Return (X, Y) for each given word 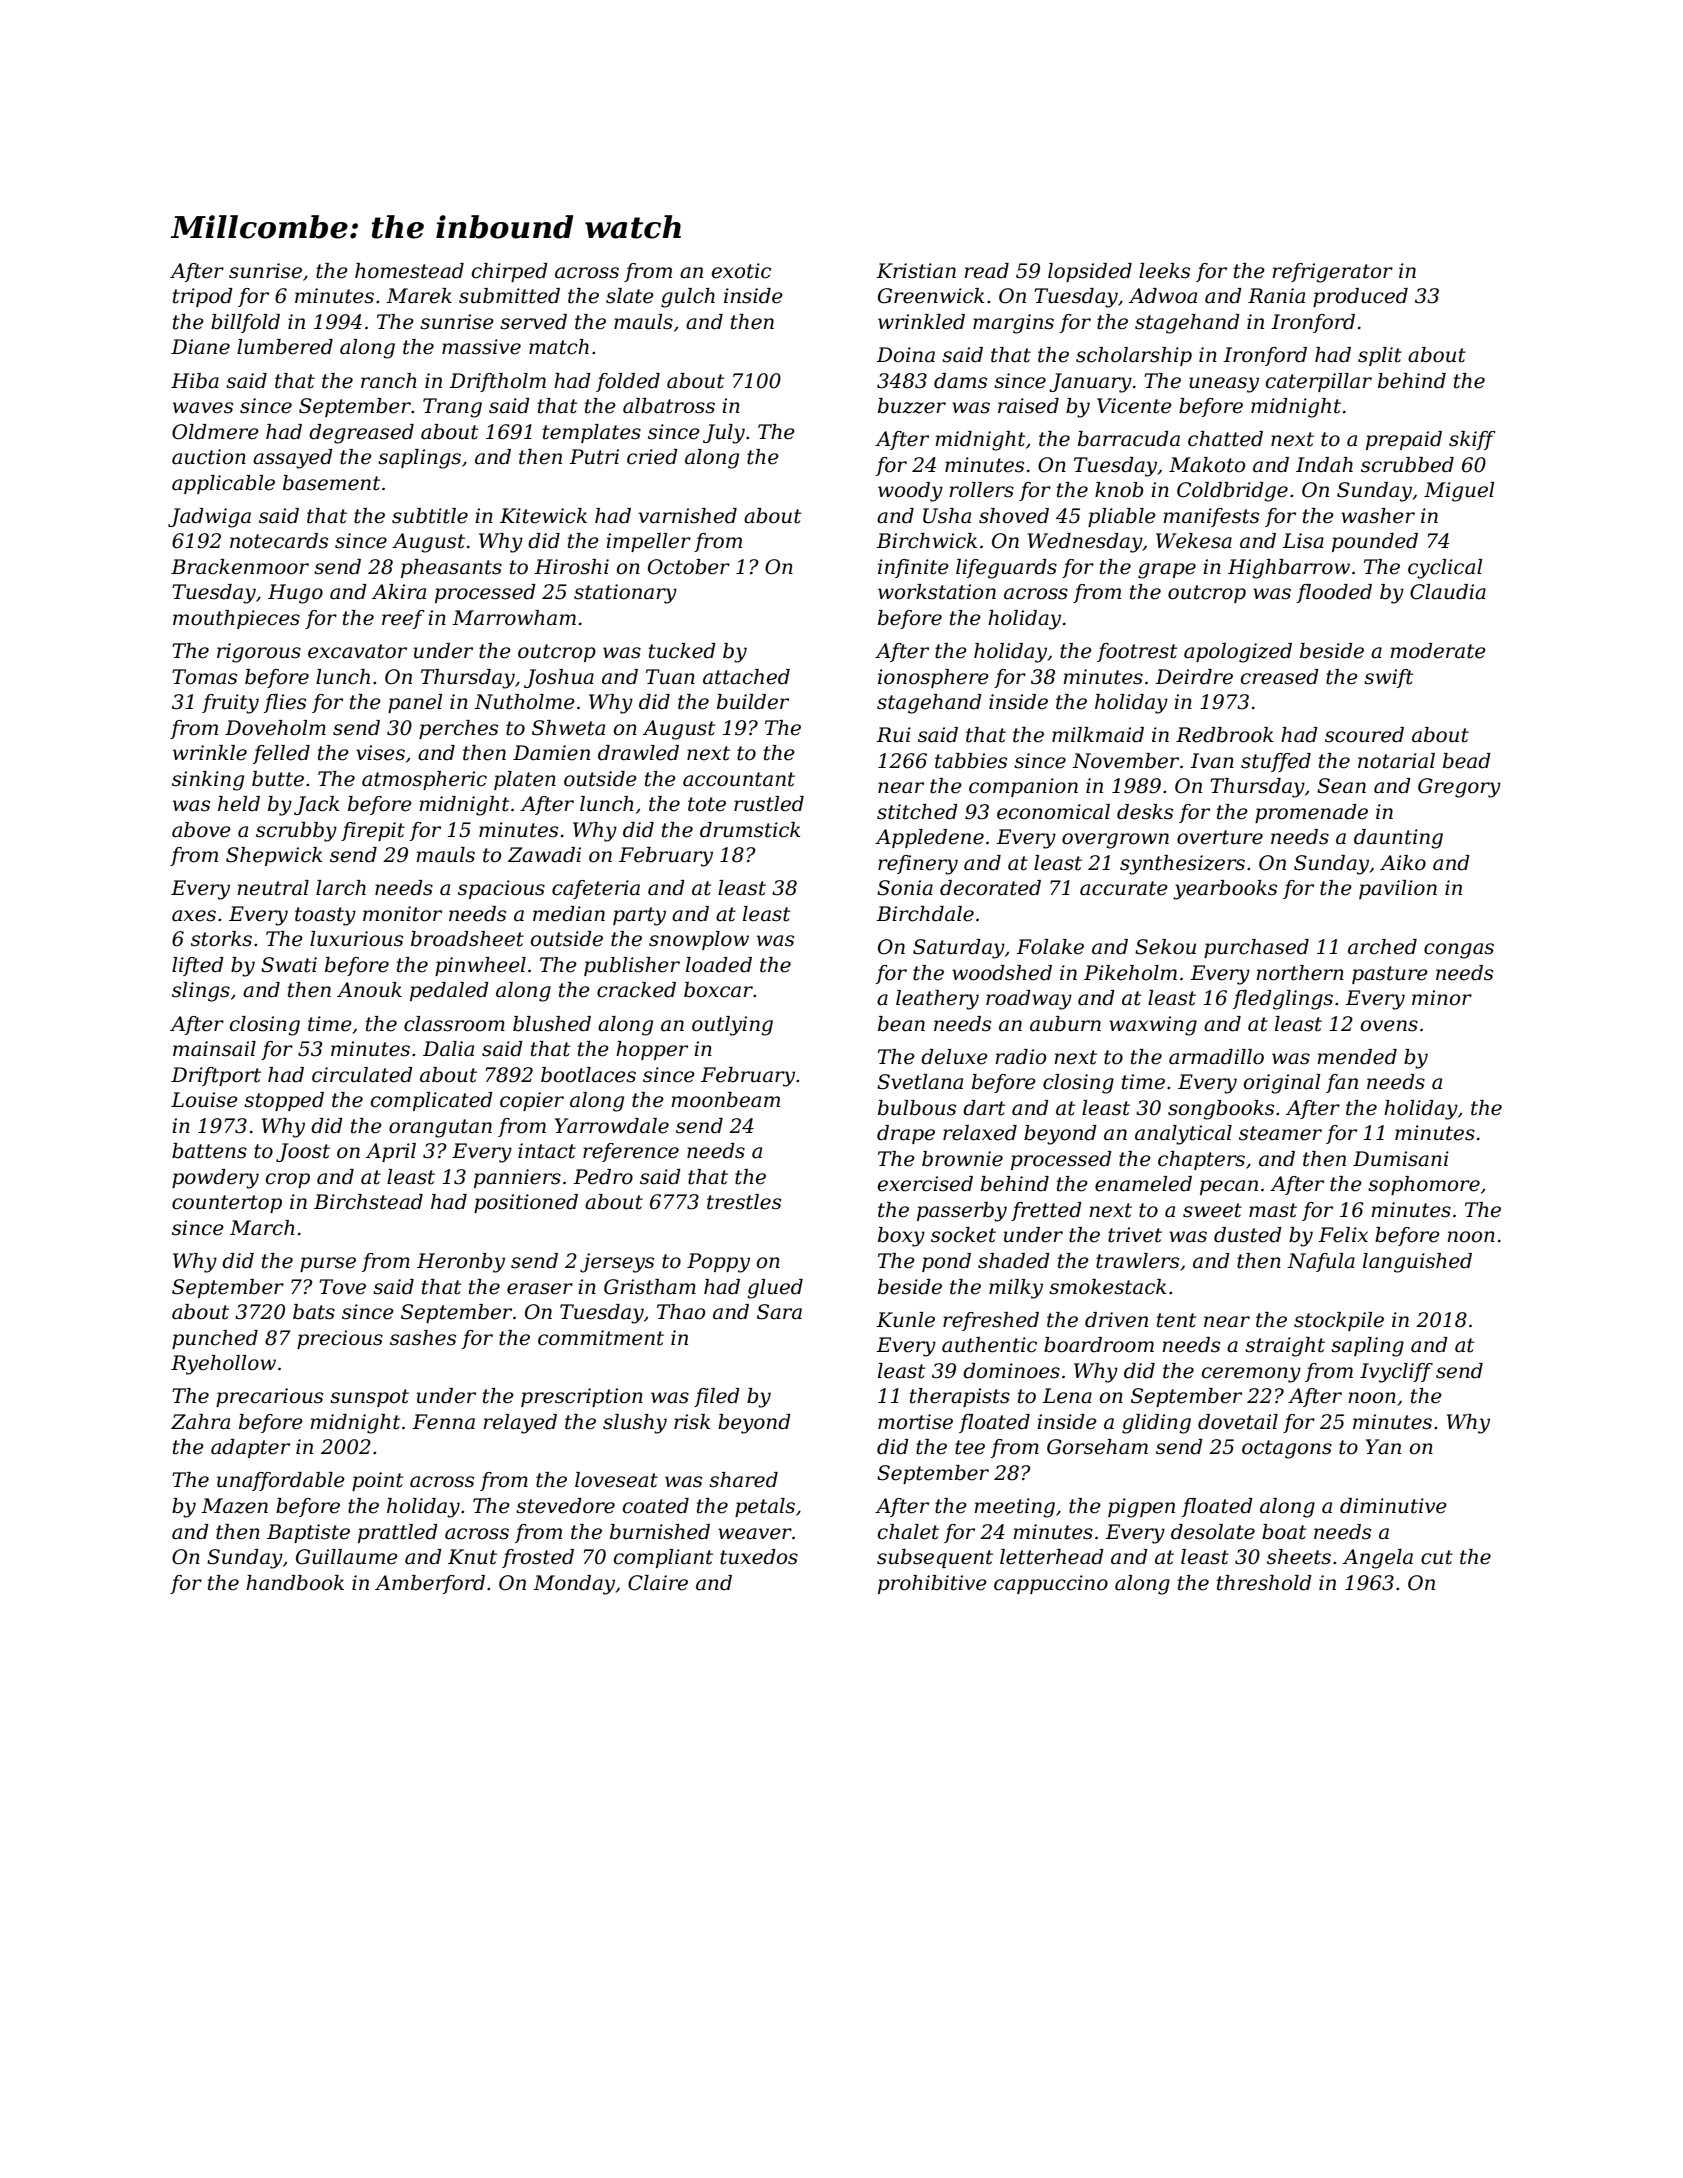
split (1380, 356)
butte (278, 779)
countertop (227, 1204)
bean (901, 1024)
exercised (925, 1184)
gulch (688, 298)
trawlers (1137, 1261)
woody (910, 492)
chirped (510, 272)
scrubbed (1407, 465)
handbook (295, 1583)
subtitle (430, 516)
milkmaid (1098, 735)
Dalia (448, 1049)
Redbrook (1225, 735)
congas (1459, 951)
